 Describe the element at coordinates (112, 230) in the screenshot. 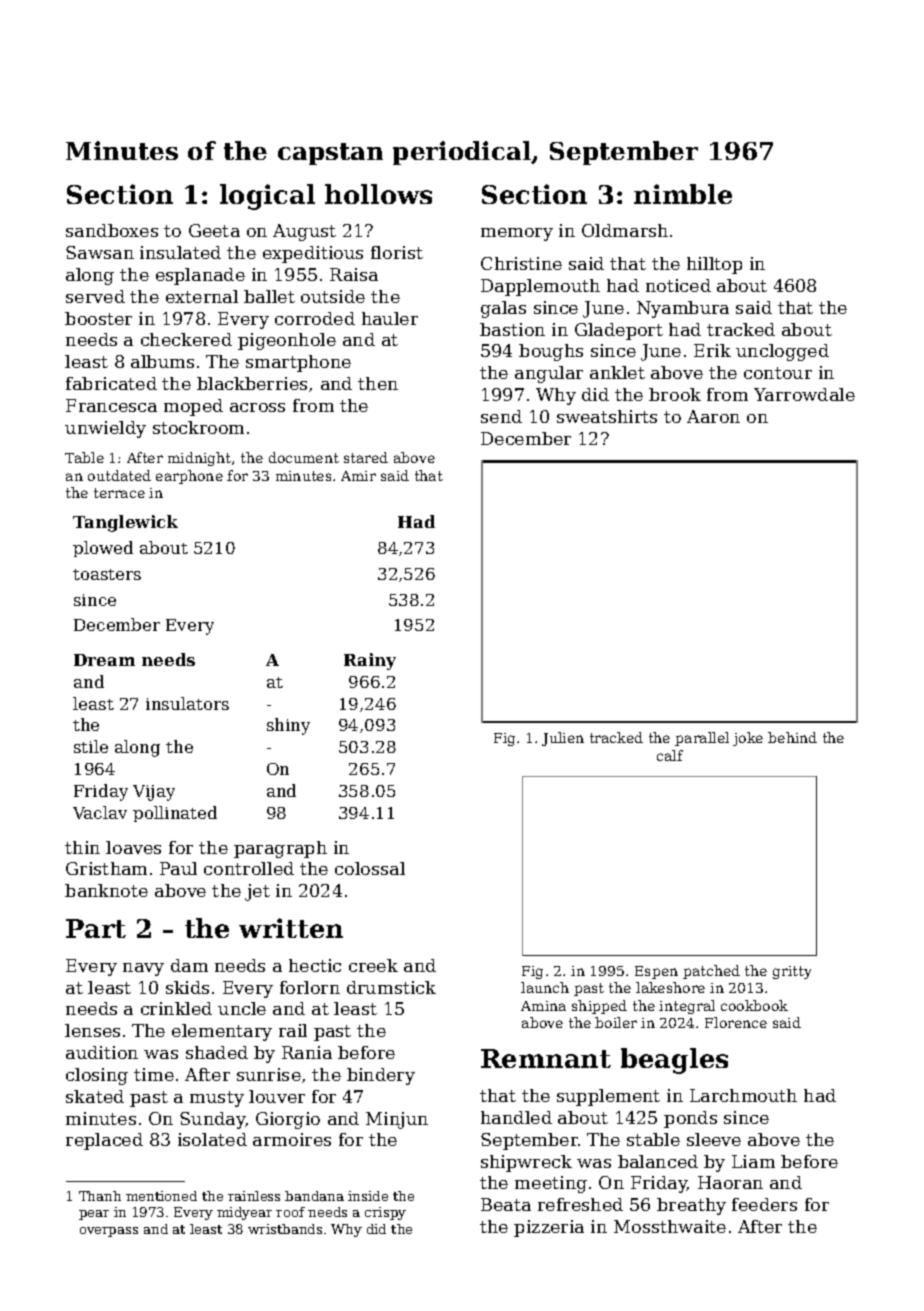

I see `sandboxes` at that location.
